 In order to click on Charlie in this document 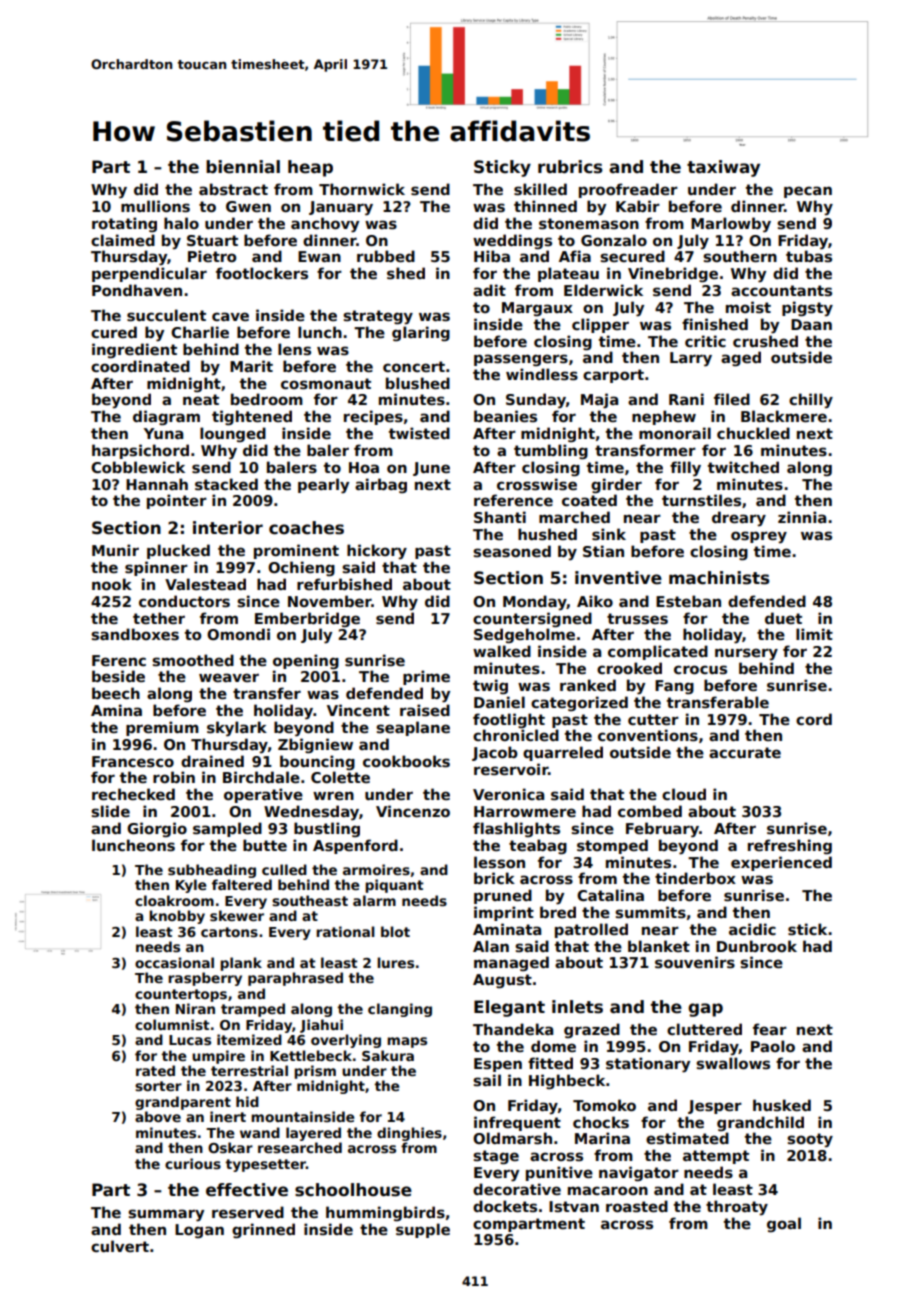, I will do `click(200, 332)`.
